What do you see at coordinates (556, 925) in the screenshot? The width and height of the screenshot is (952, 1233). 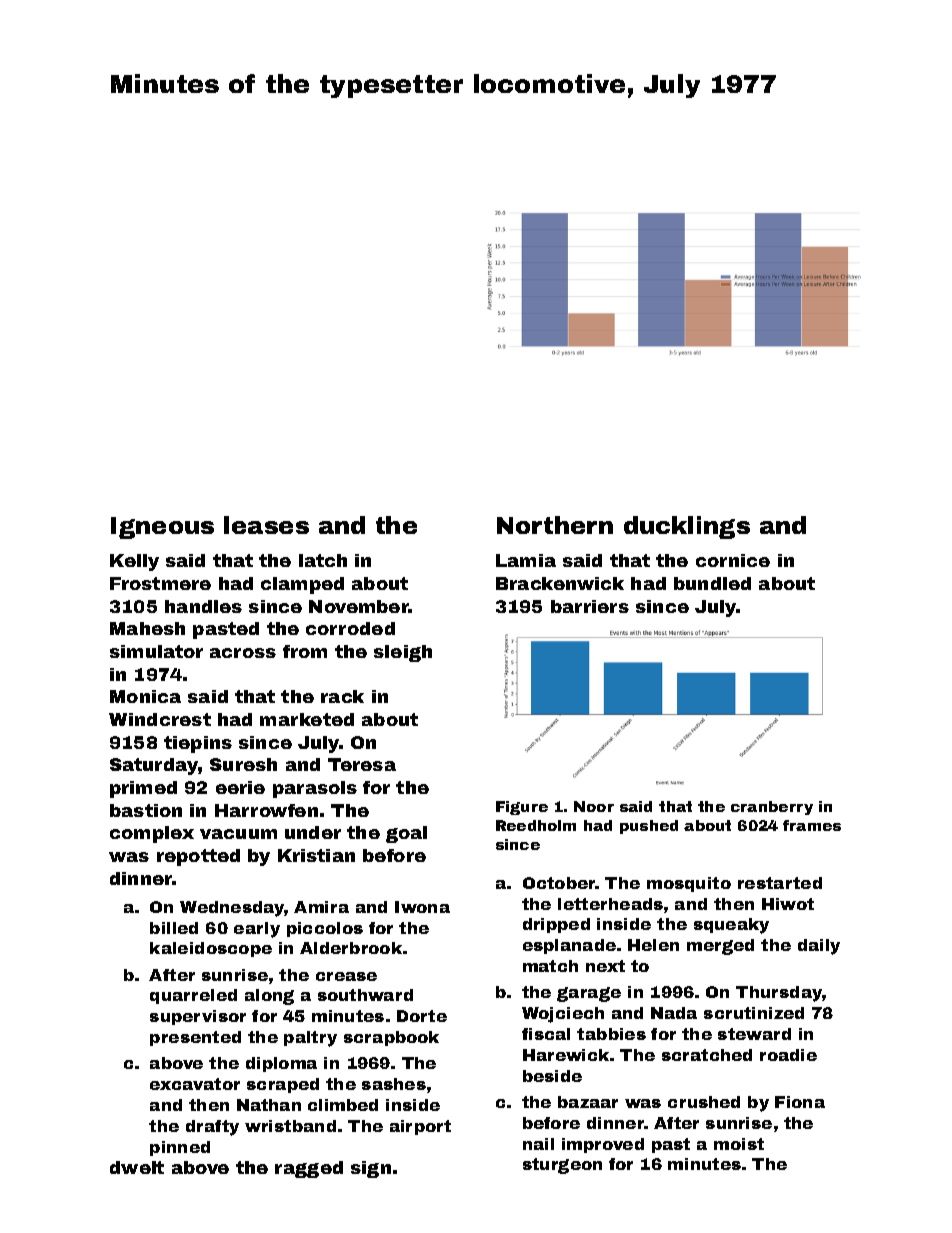 I see `dripped` at bounding box center [556, 925].
